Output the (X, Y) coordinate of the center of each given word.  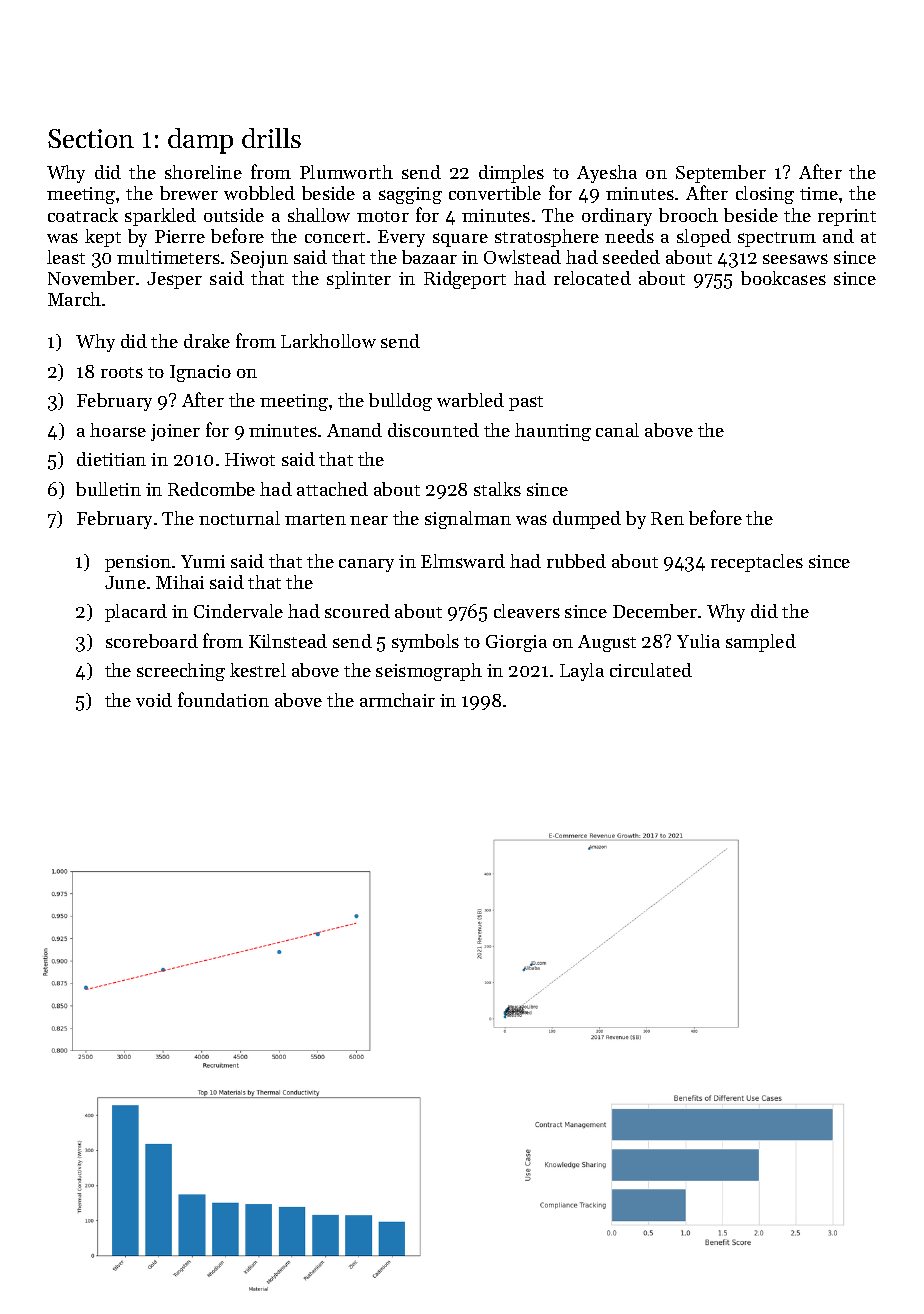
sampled (761, 643)
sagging (410, 195)
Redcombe (211, 489)
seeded (631, 257)
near (369, 520)
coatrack (83, 215)
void (154, 700)
